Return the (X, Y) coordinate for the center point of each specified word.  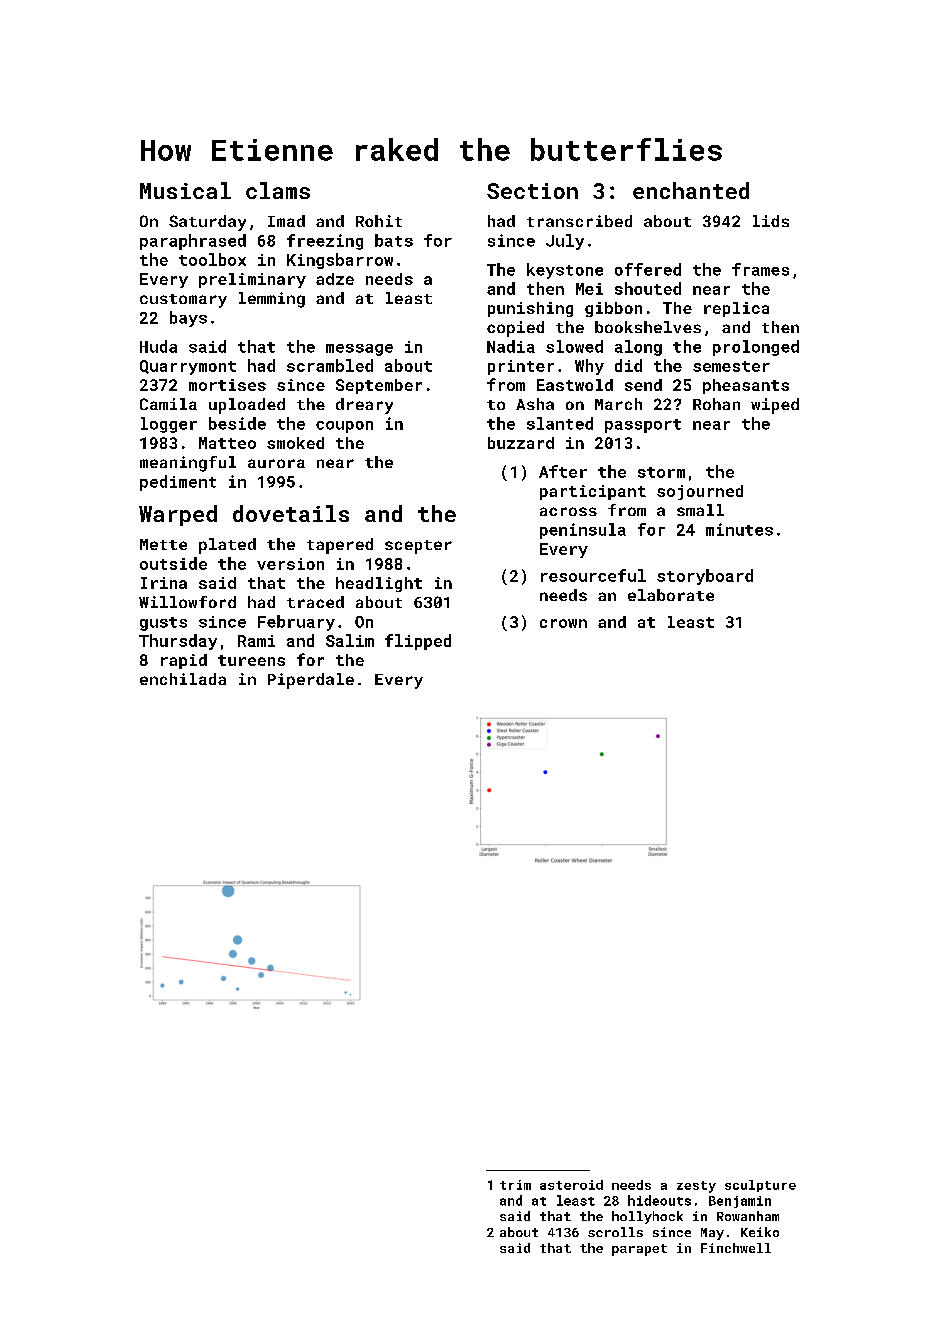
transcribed (579, 221)
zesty (696, 1187)
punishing (530, 309)
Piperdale (311, 681)
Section (532, 191)
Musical (185, 190)
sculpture (760, 1186)
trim (515, 1185)
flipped (418, 642)
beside (237, 423)
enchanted (691, 190)
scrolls (615, 1232)
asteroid (571, 1185)
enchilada (183, 679)
